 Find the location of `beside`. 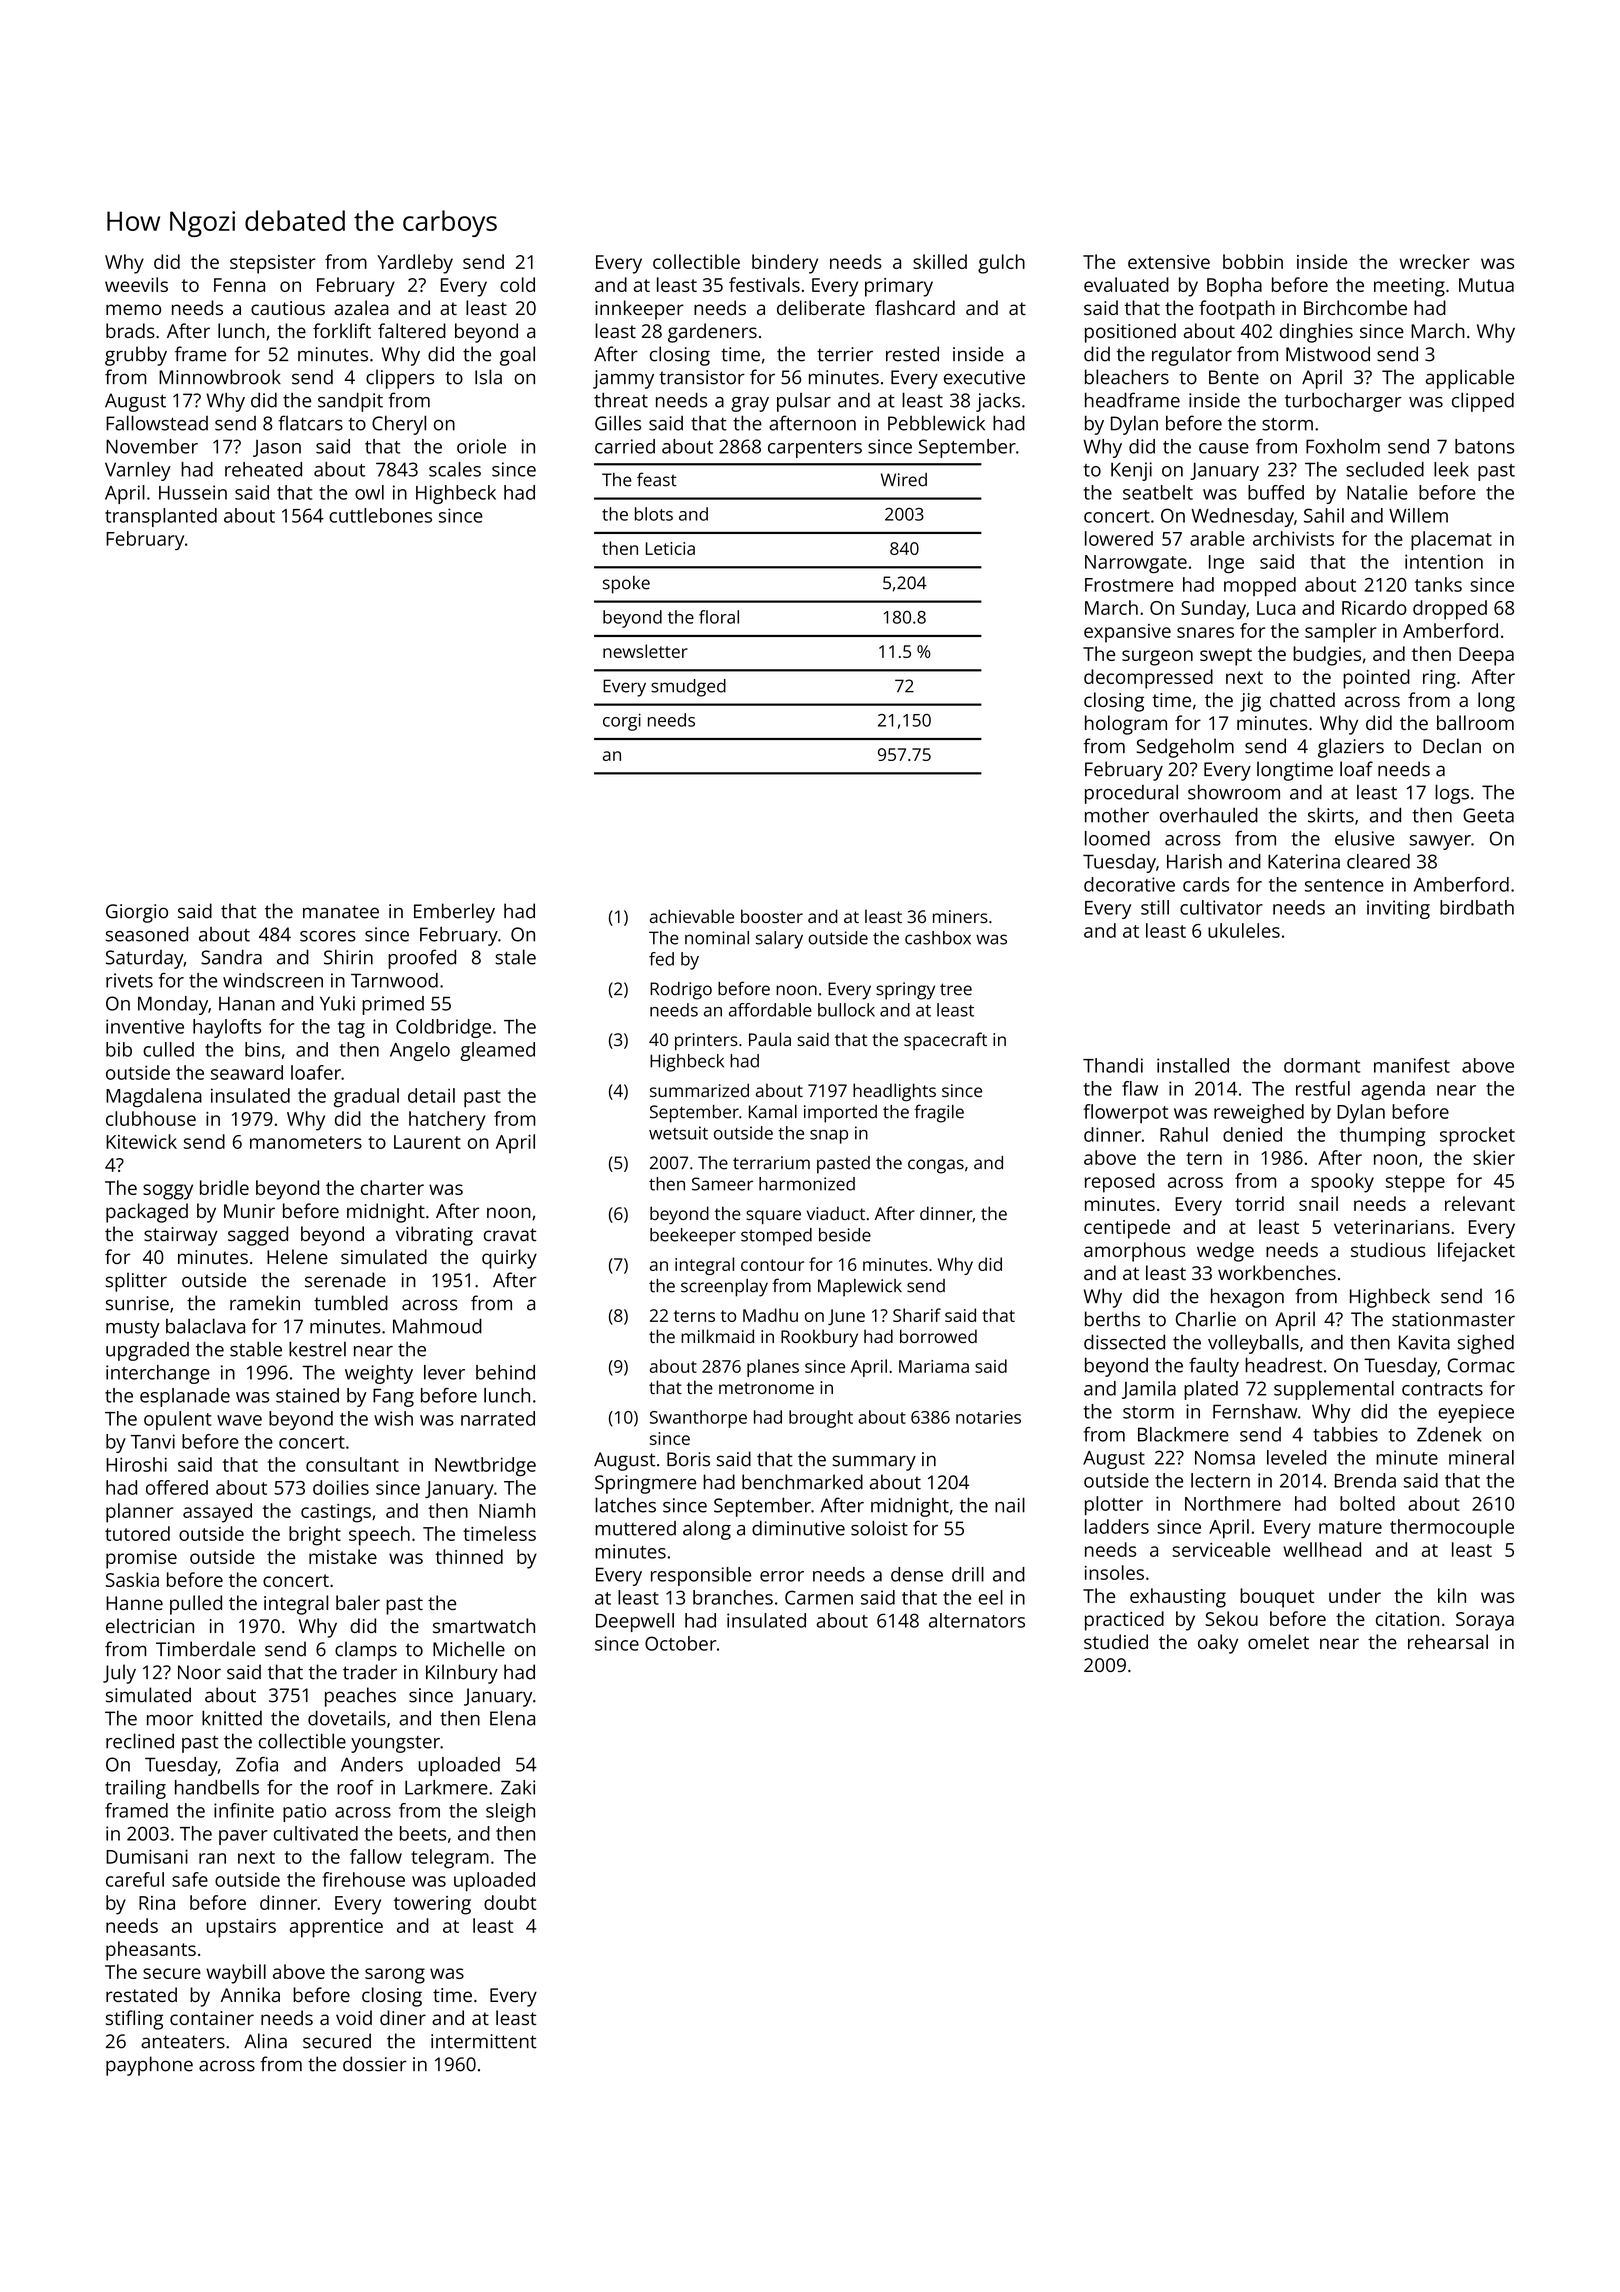

beside is located at coordinates (845, 1235).
